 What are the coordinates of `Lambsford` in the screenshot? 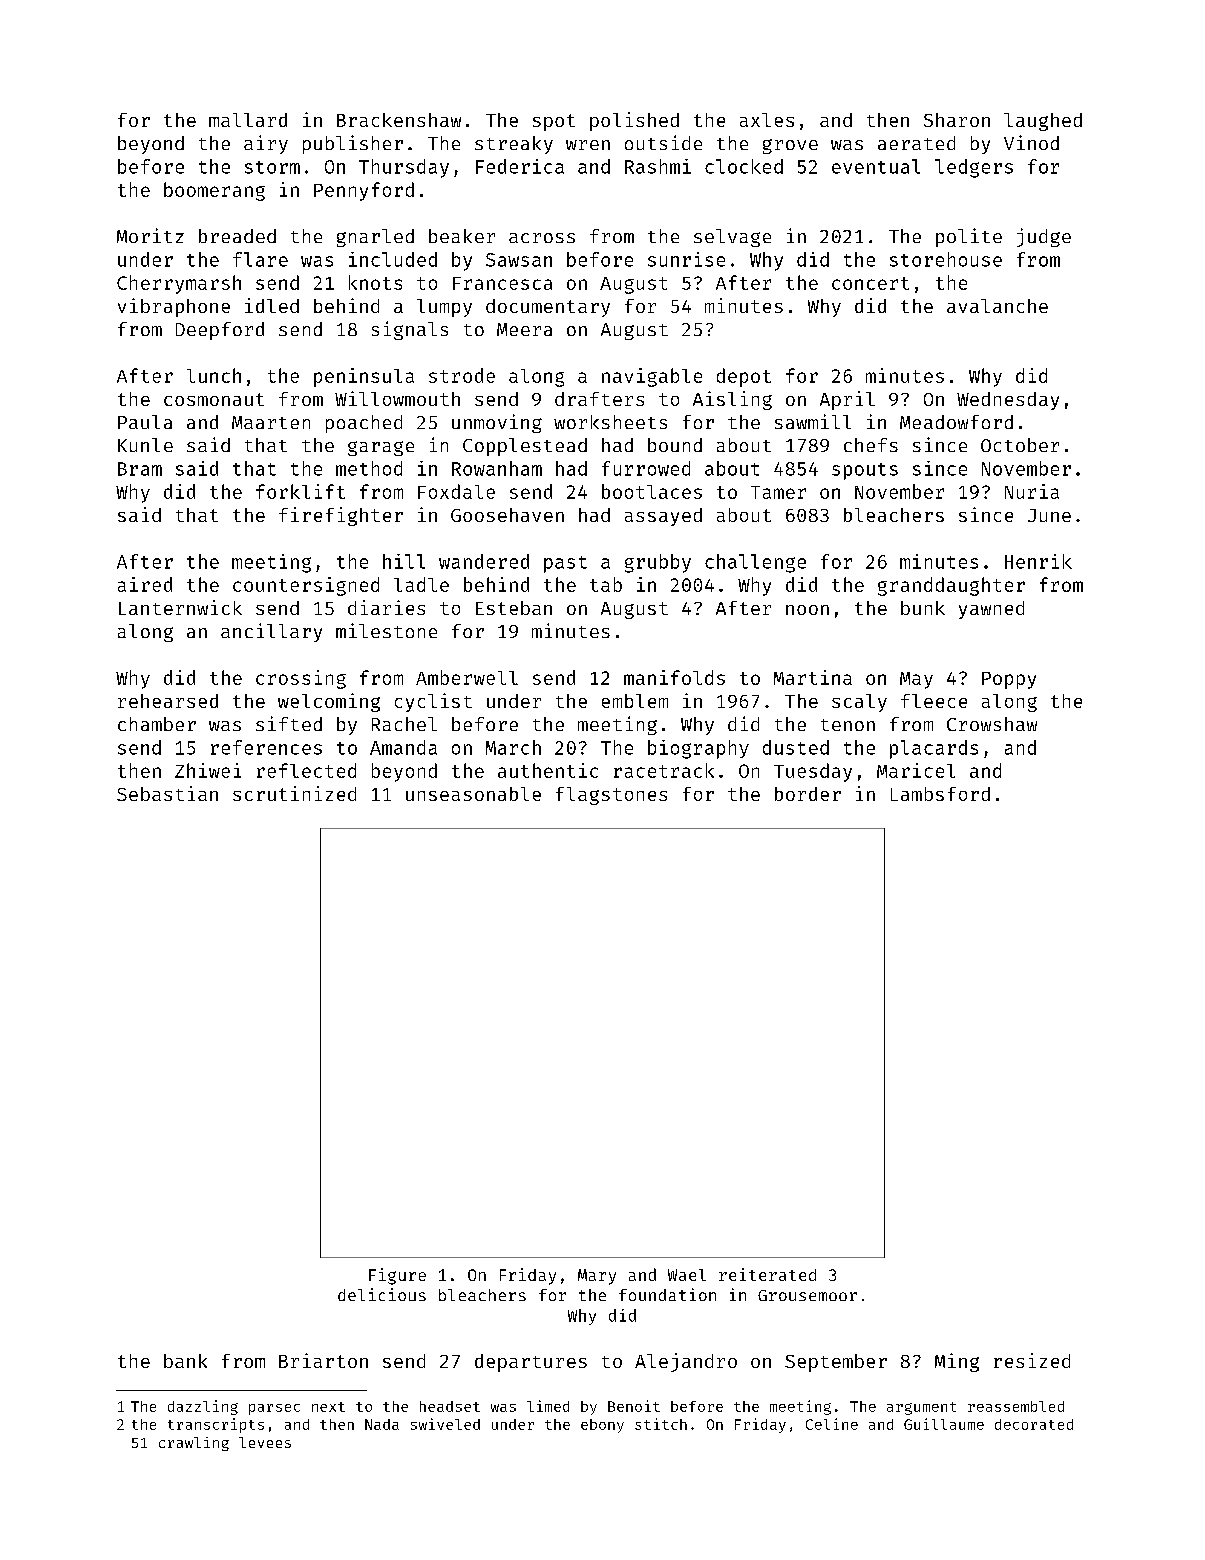 It's located at (940, 794).
